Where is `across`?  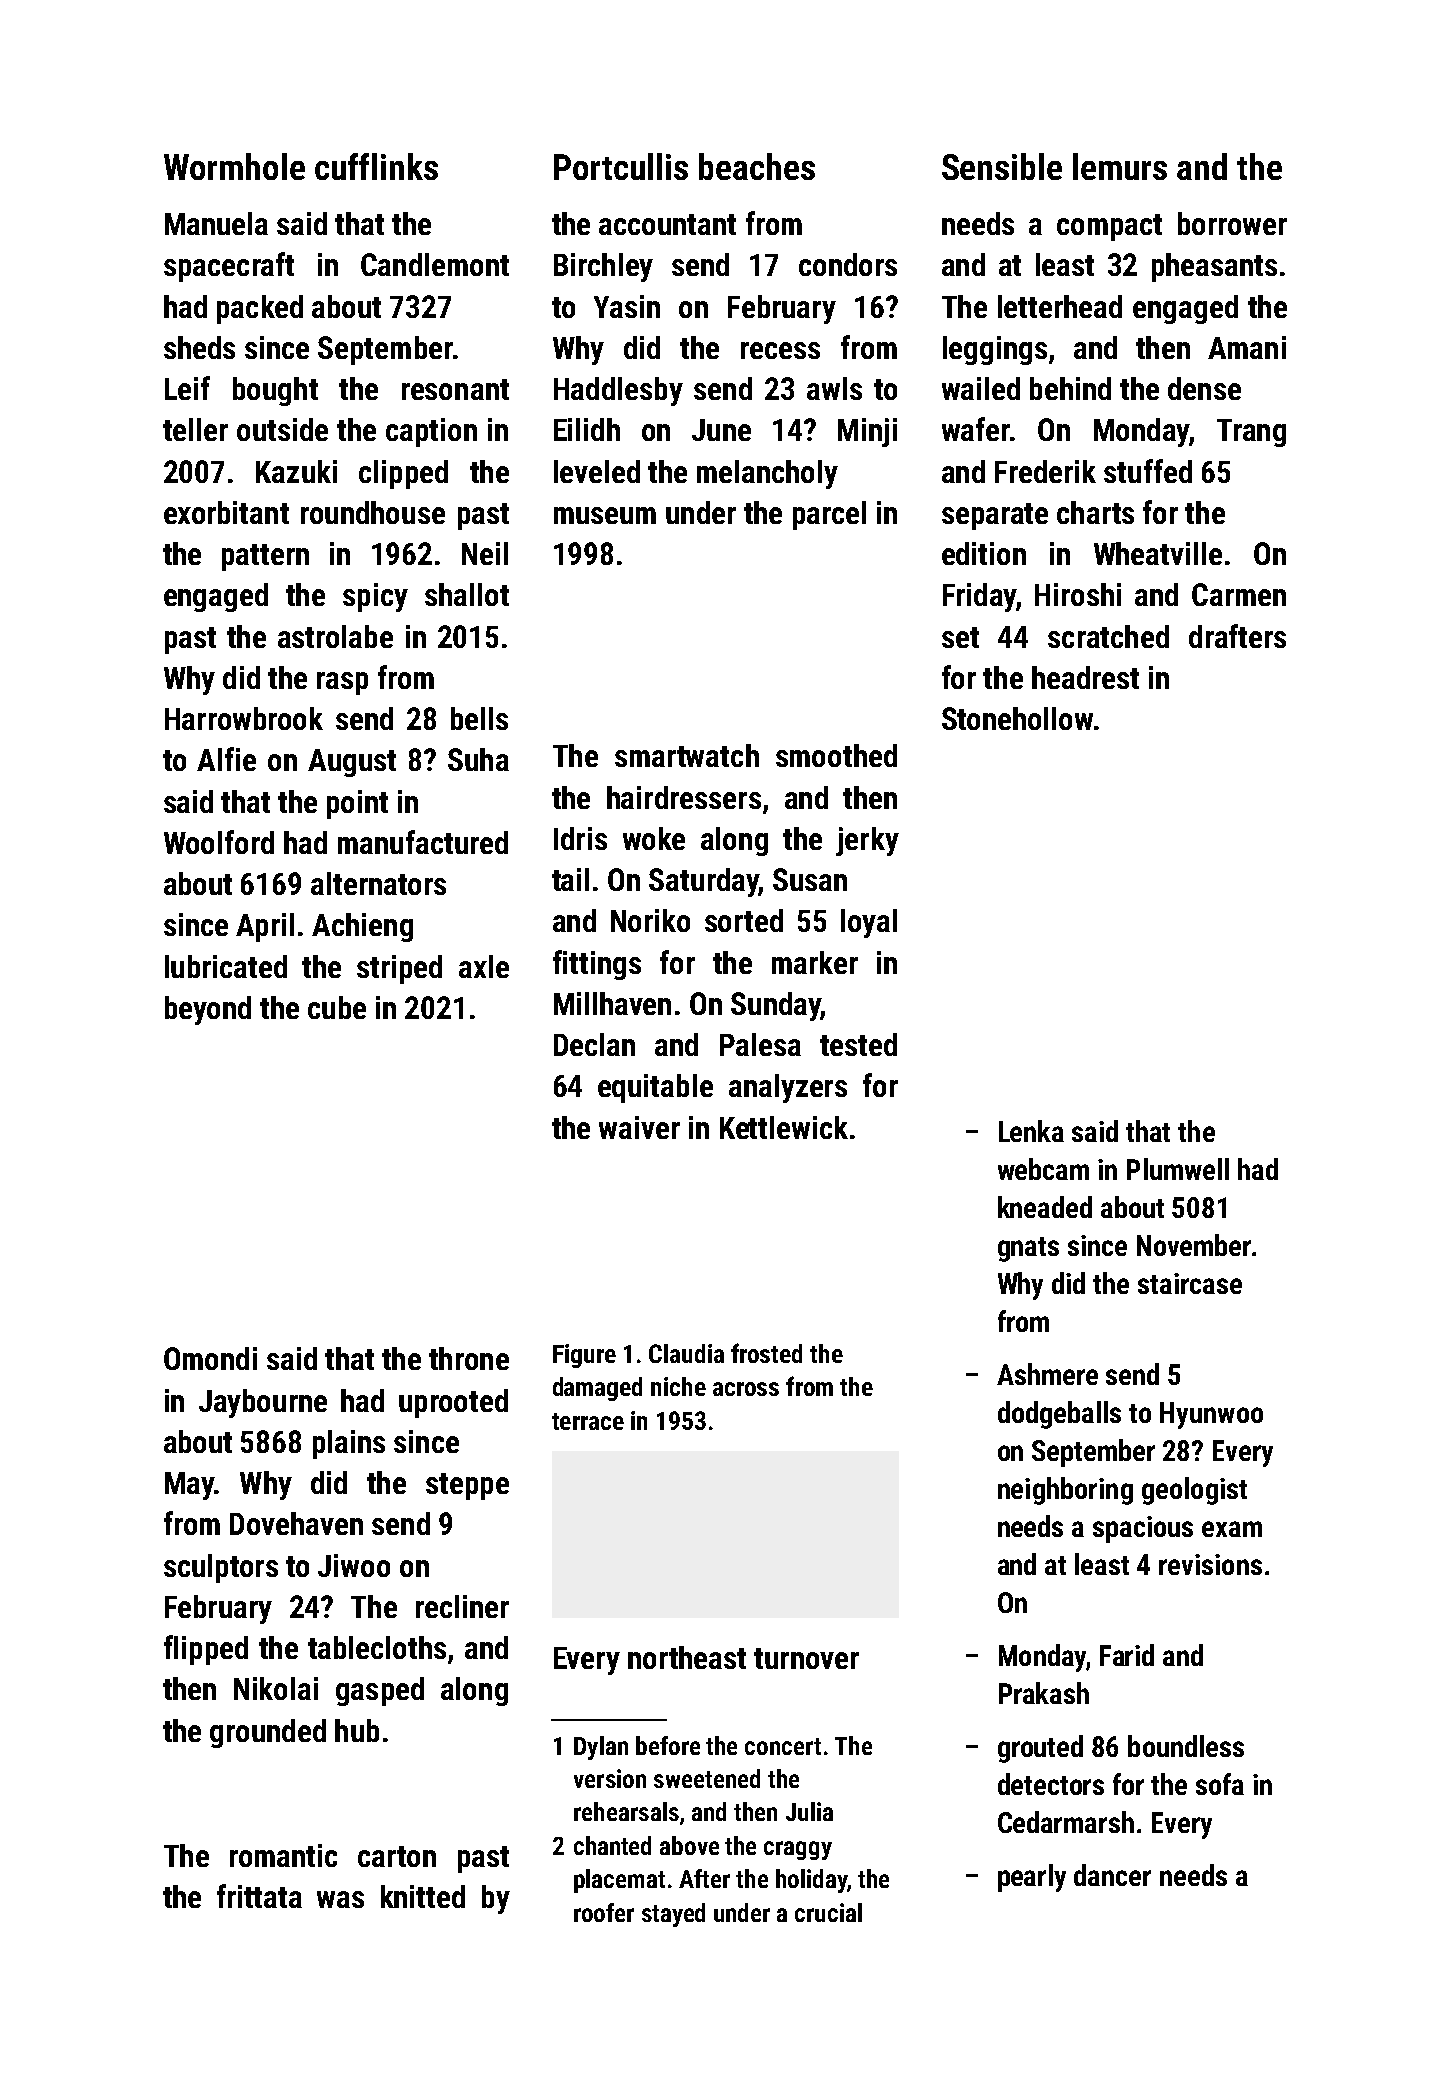
across is located at coordinates (746, 1389).
